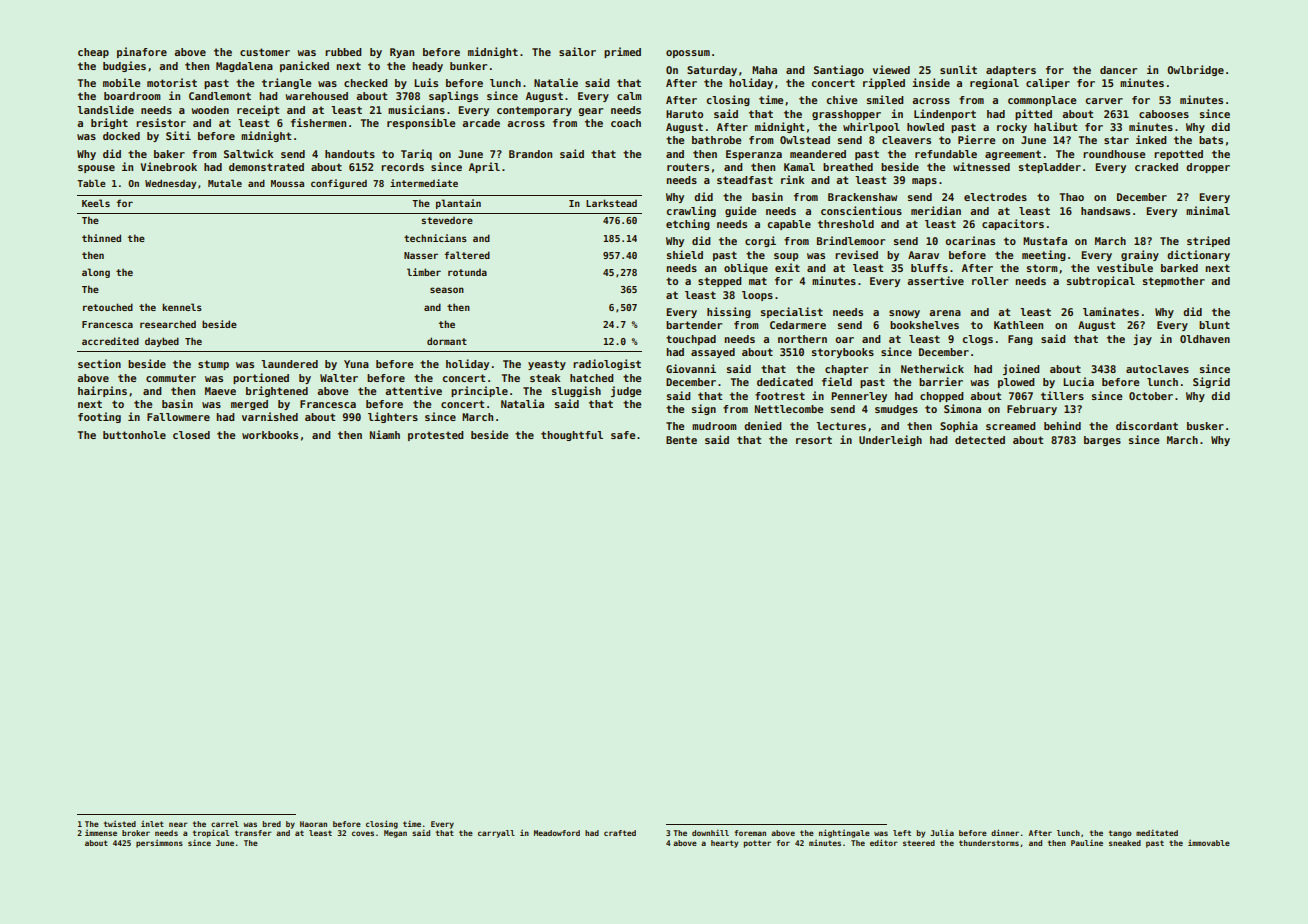 The height and width of the image is (924, 1308). Describe the element at coordinates (270, 435) in the image. I see `workbooks` at that location.
